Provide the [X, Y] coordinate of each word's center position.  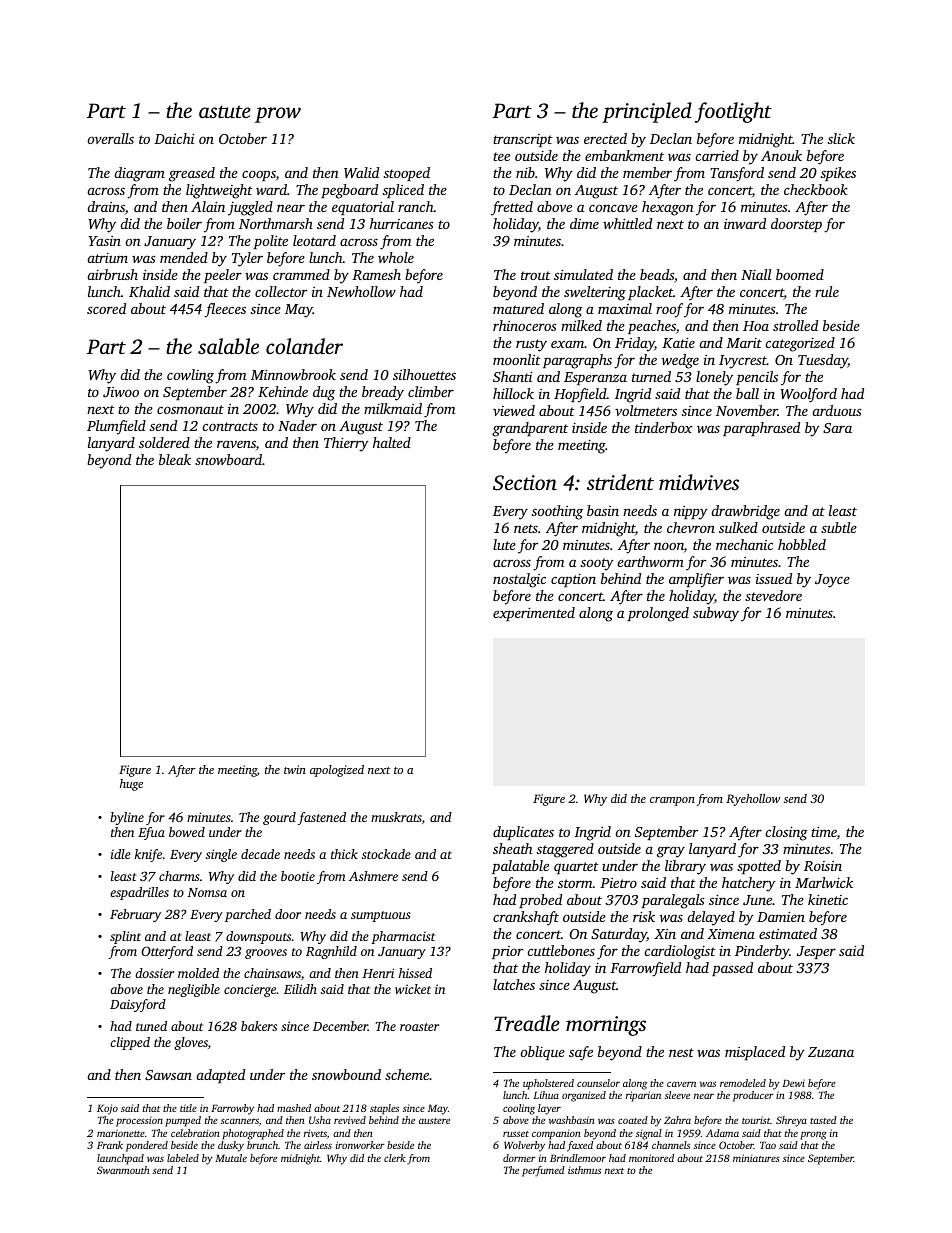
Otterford [167, 952]
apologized [337, 771]
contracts [230, 426]
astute [225, 111]
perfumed [543, 1171]
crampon [672, 801]
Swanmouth [123, 1170]
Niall [756, 274]
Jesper [816, 952]
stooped [407, 174]
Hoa [756, 326]
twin [295, 769]
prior [507, 952]
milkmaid [393, 408]
